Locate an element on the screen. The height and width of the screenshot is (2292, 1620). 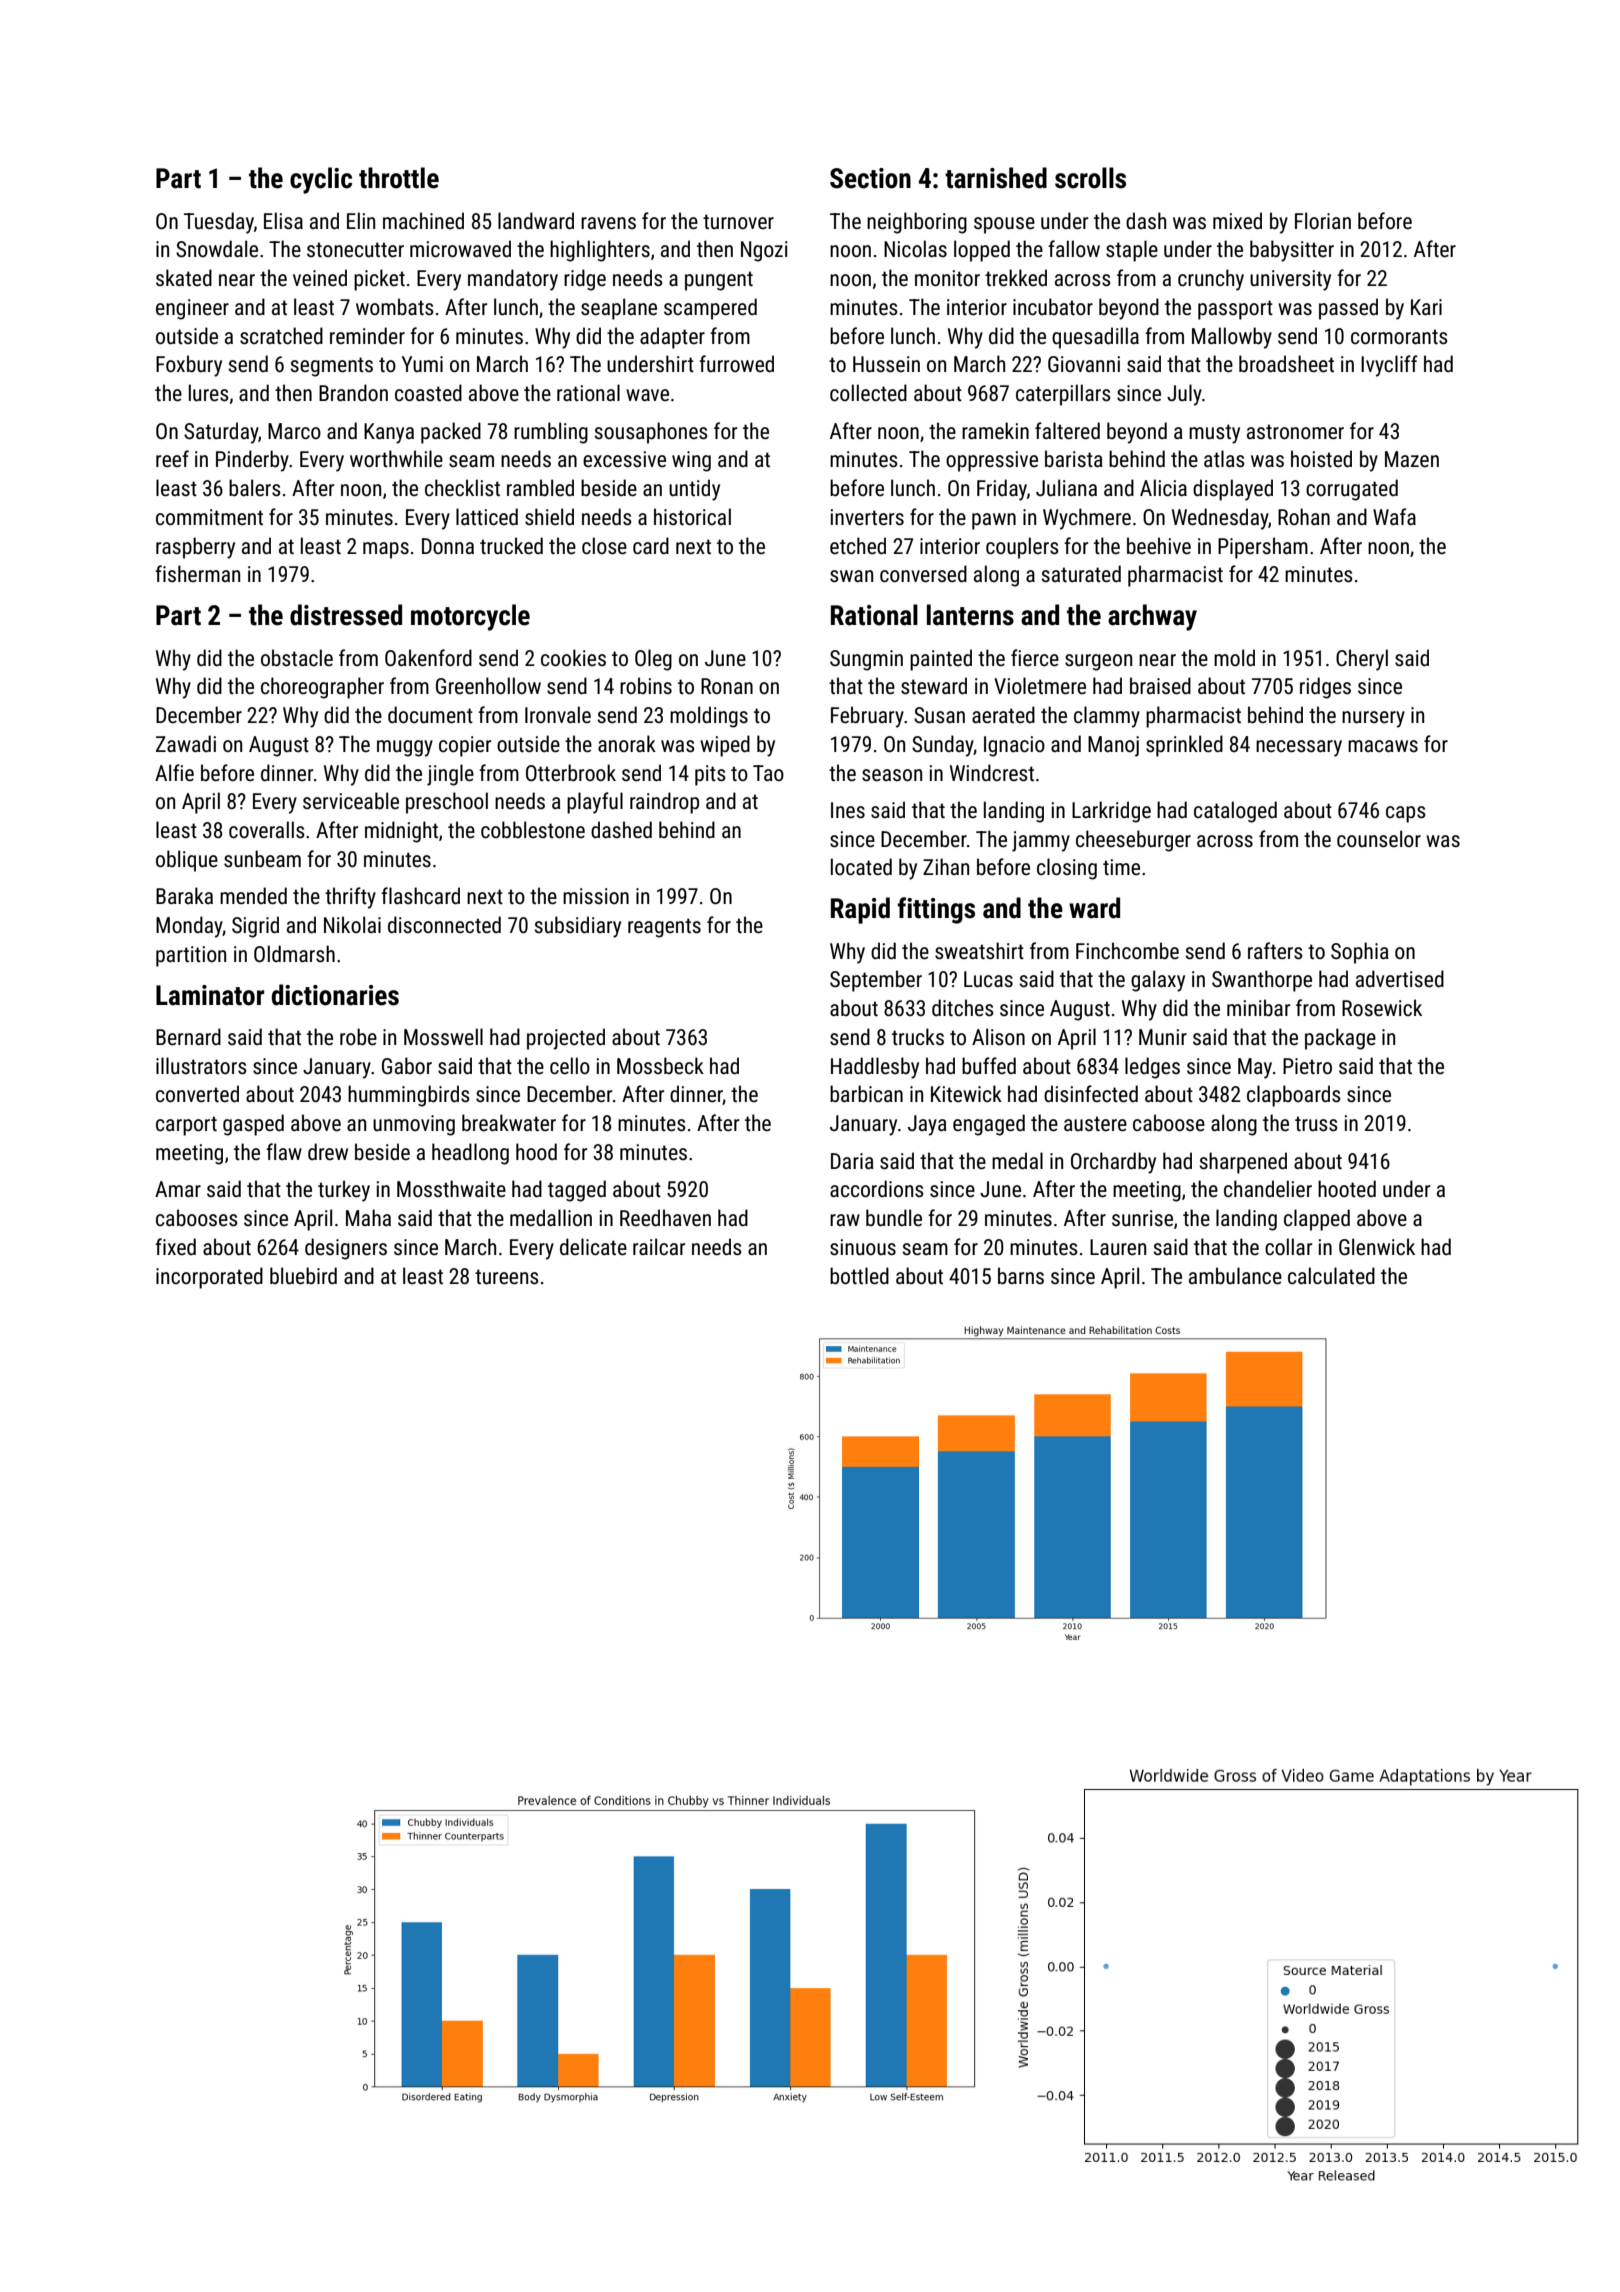
hummingbirds is located at coordinates (409, 1096).
